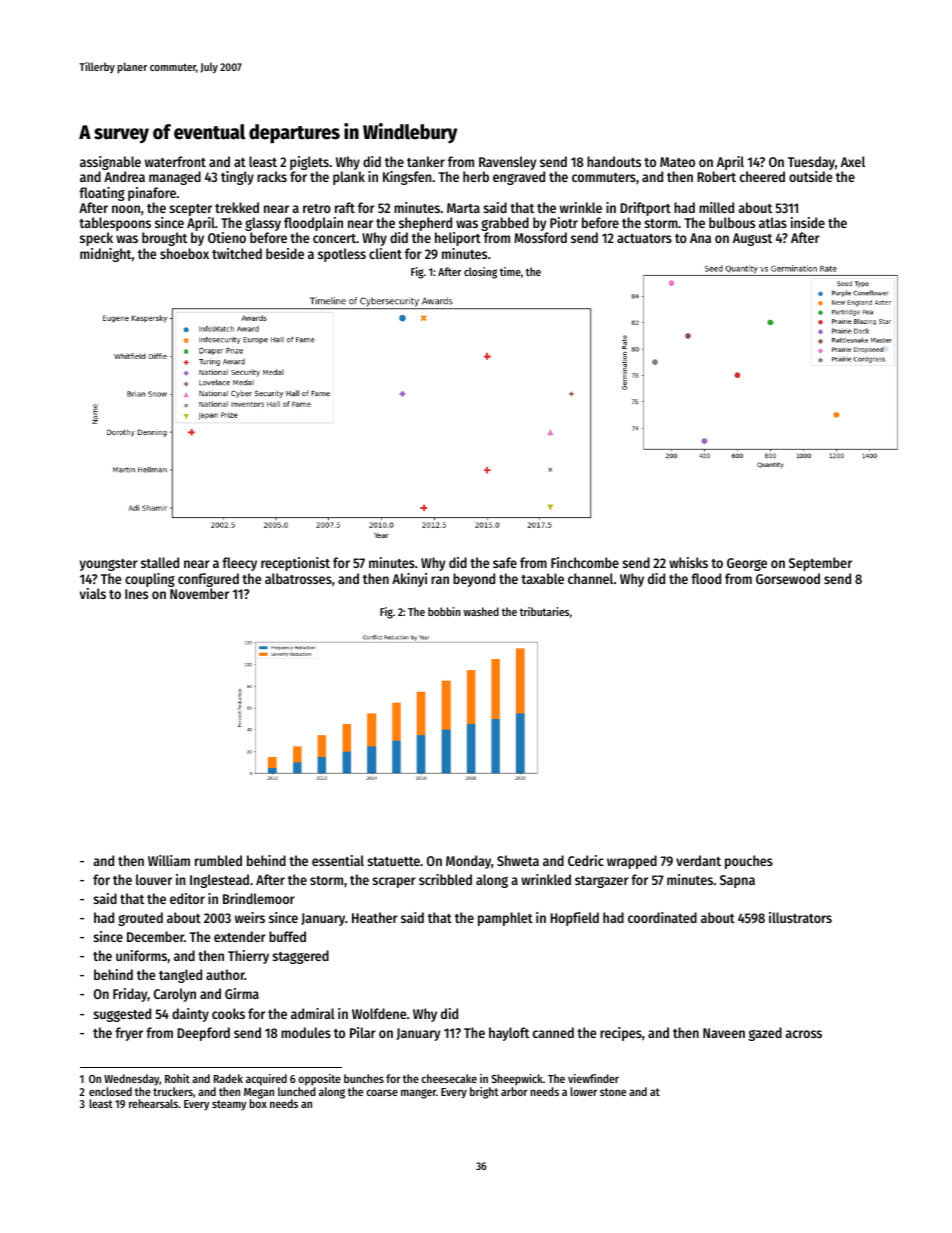 This screenshot has height=1233, width=952. I want to click on fleecy, so click(239, 564).
